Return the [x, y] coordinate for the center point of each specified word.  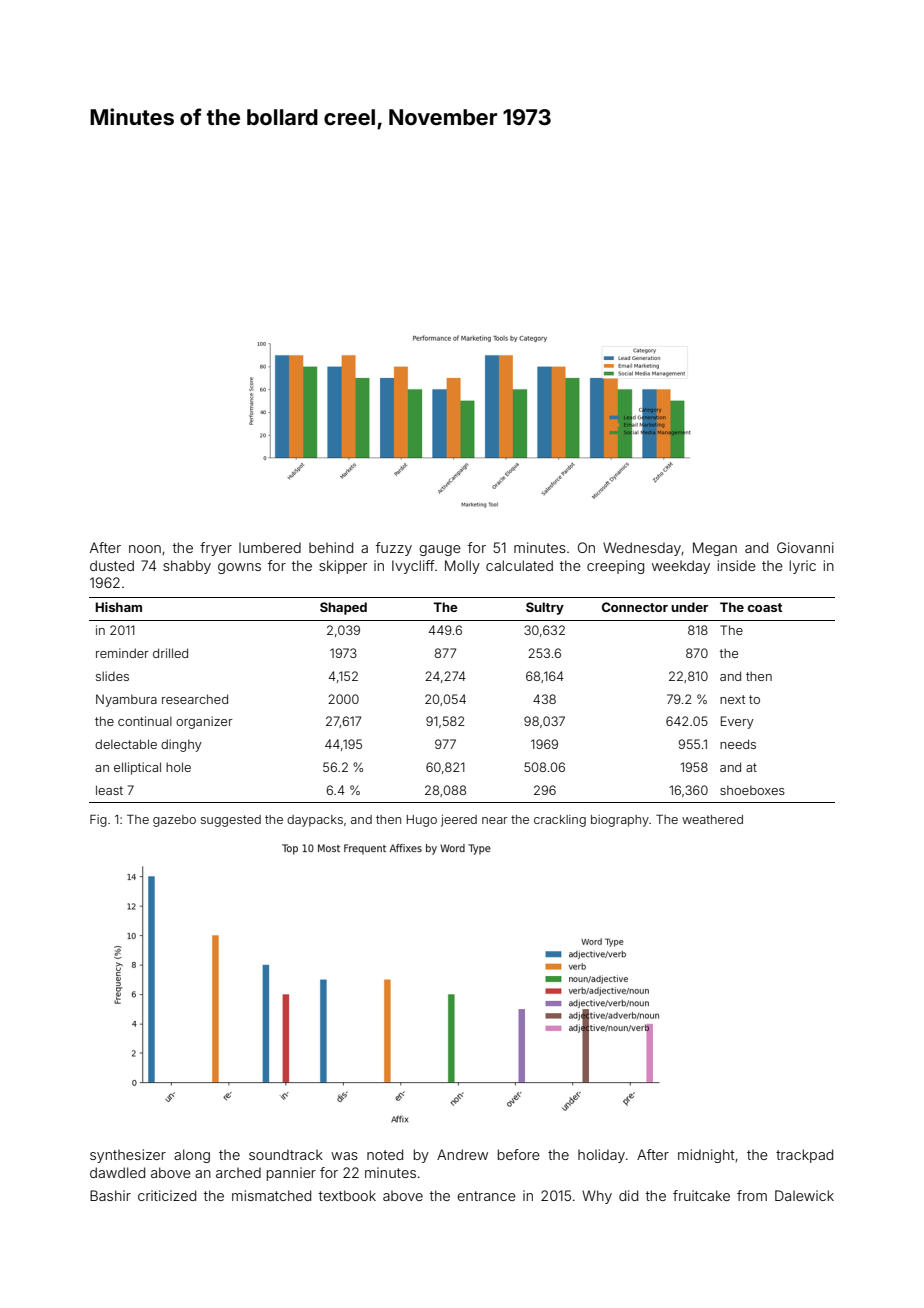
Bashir [110, 1195]
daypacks [315, 821]
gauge [440, 550]
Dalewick [804, 1195]
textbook [347, 1195]
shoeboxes [752, 790]
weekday [681, 567]
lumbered [270, 547]
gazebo [174, 821]
